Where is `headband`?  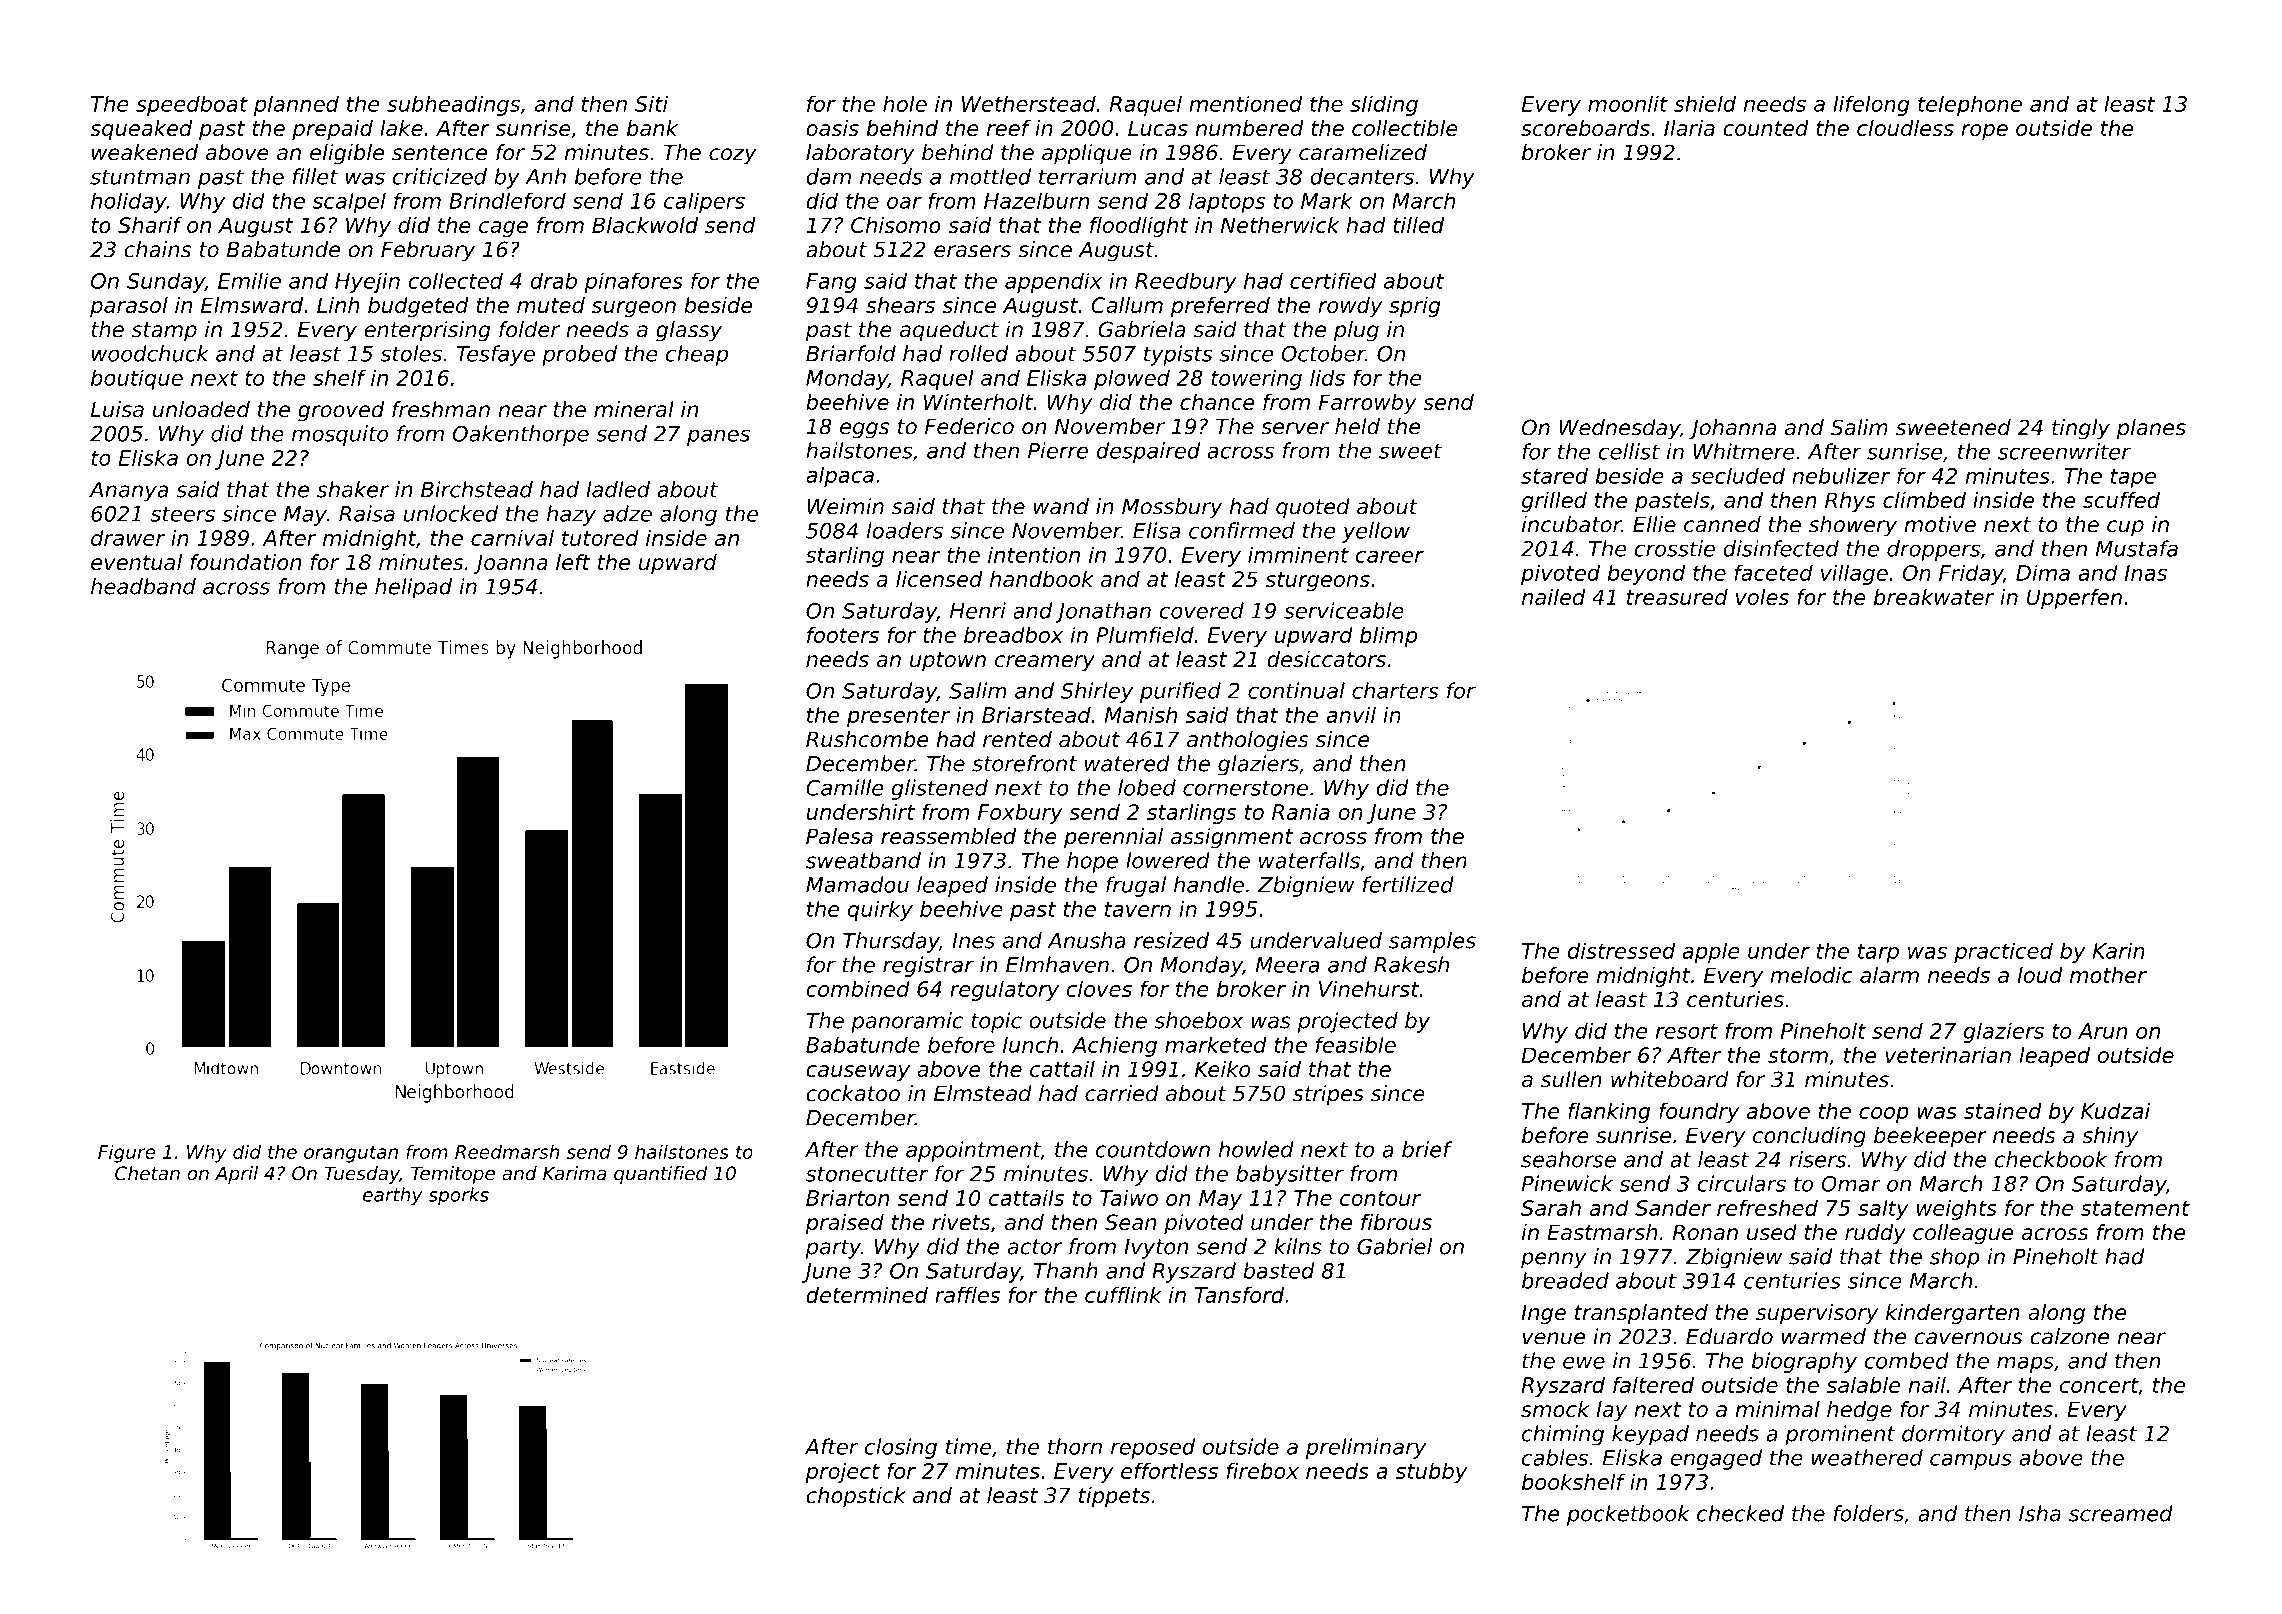 headband is located at coordinates (143, 586).
